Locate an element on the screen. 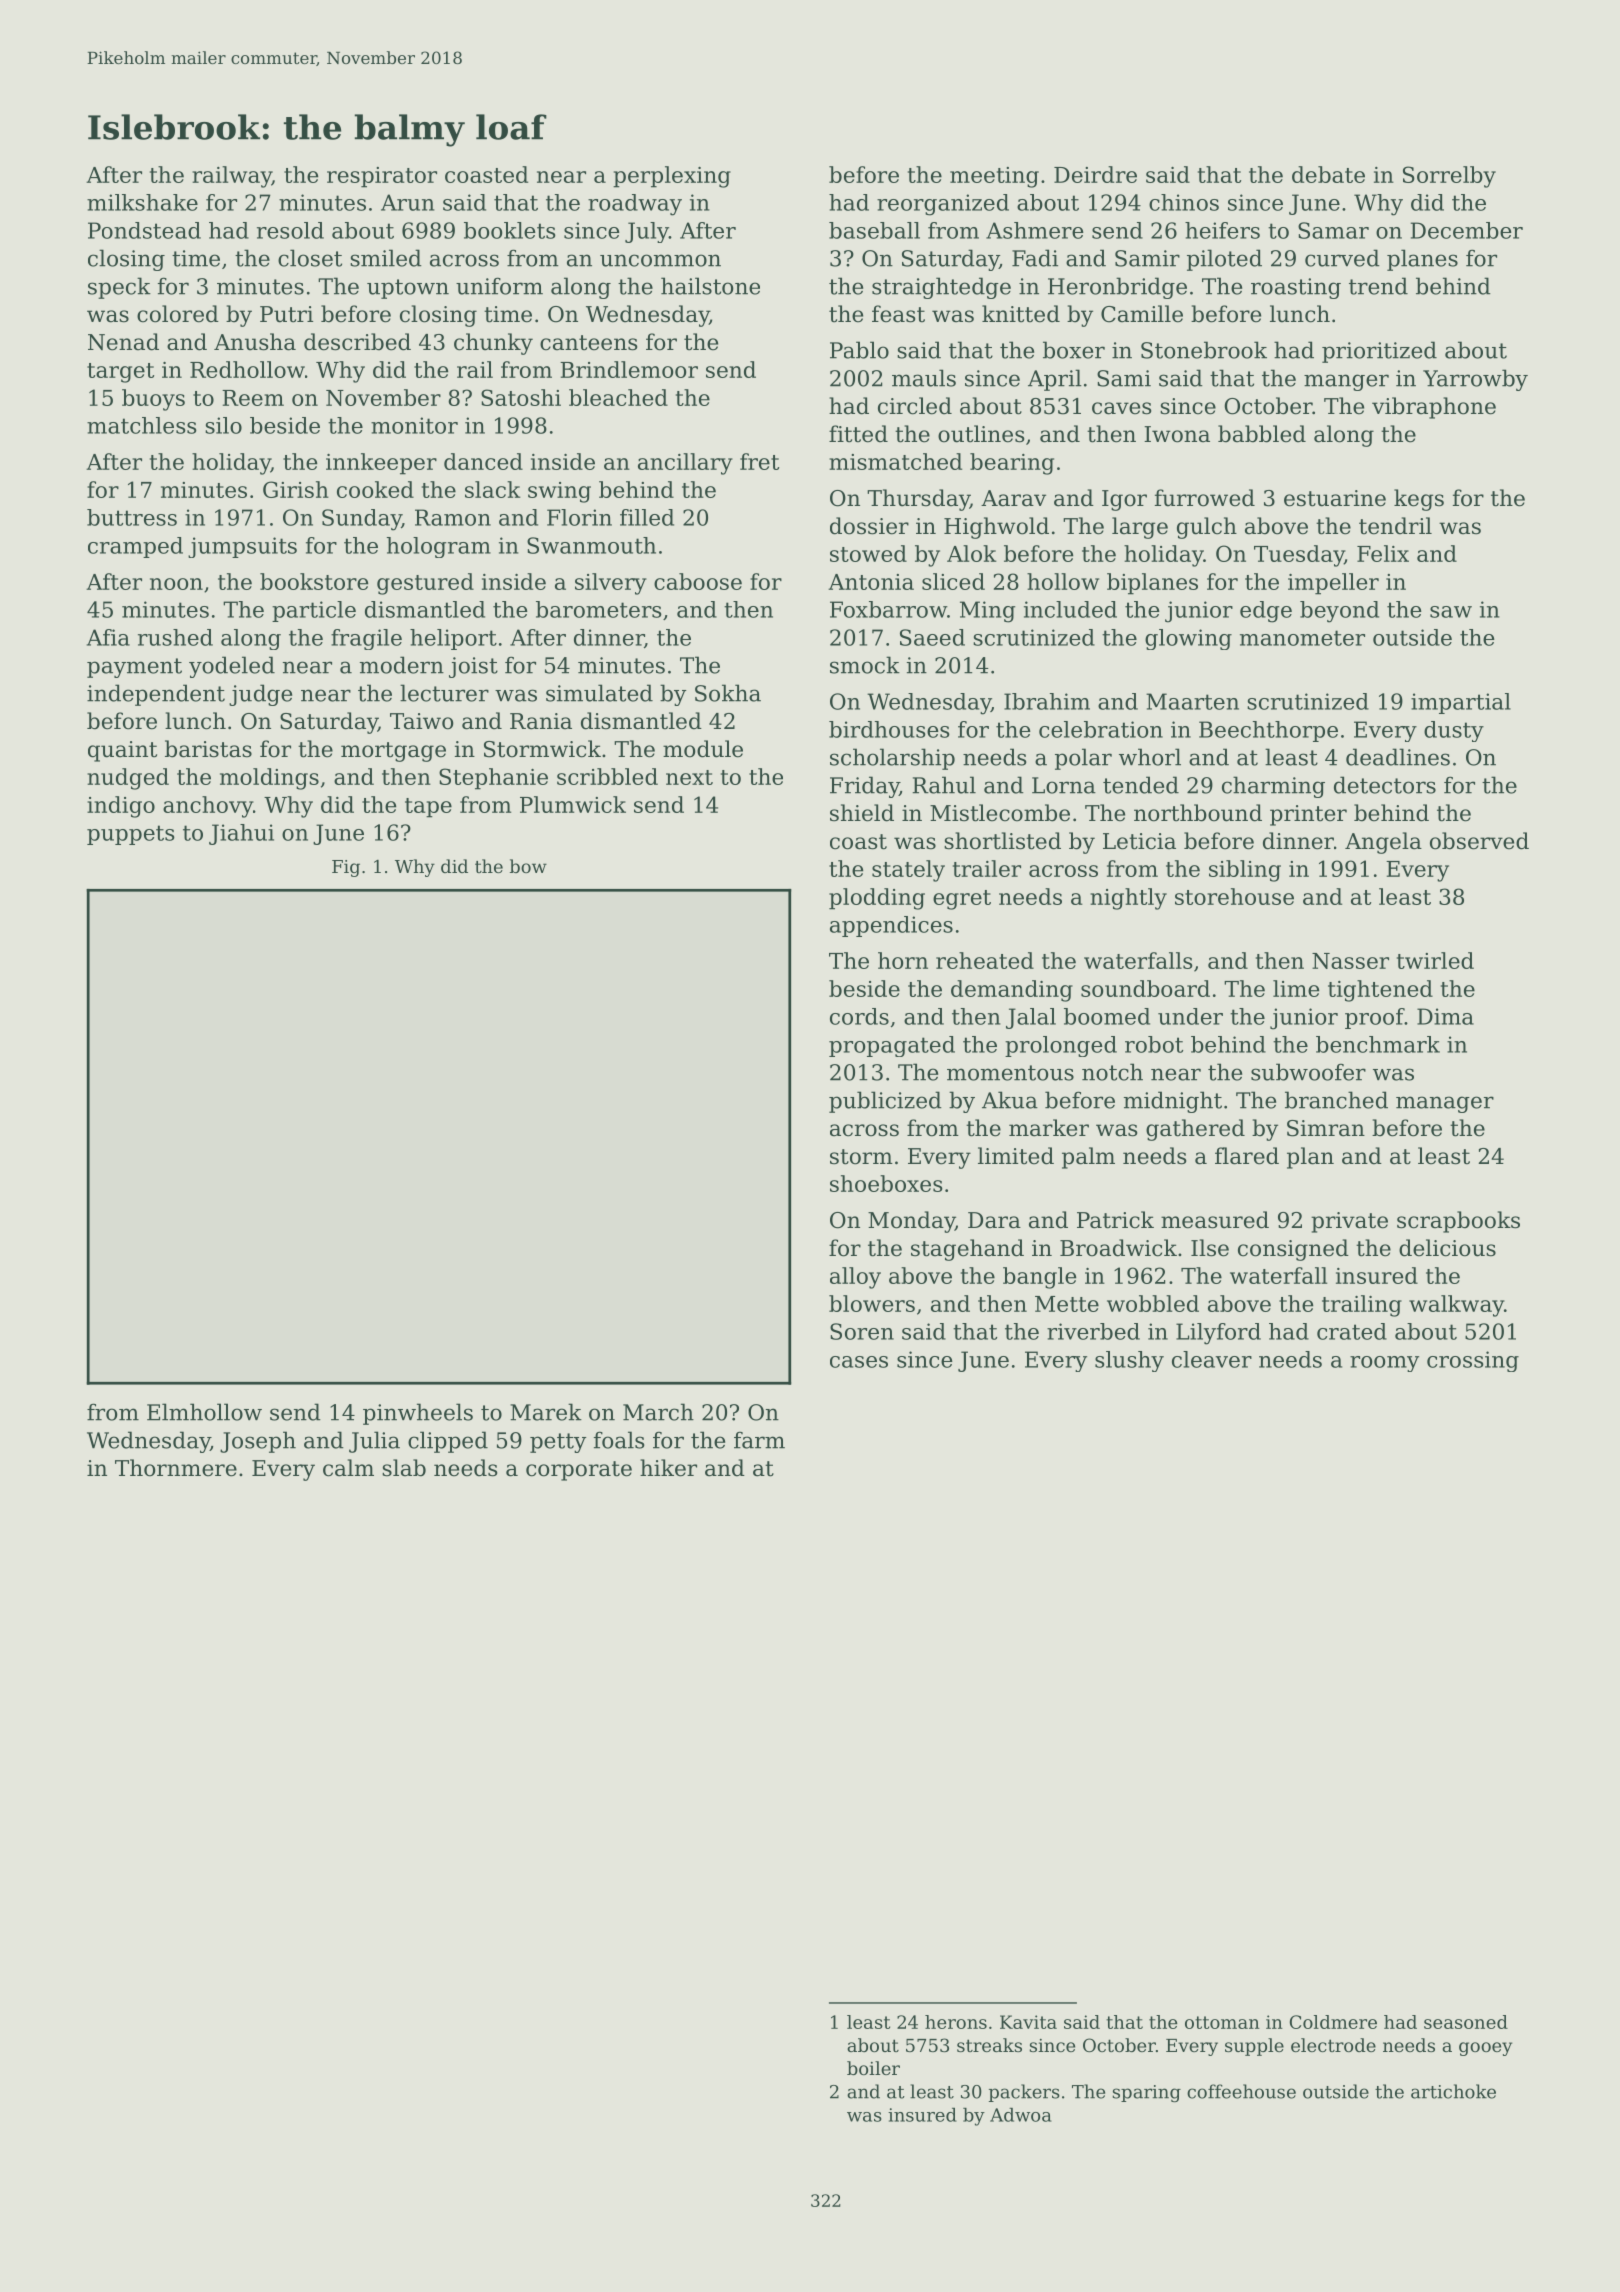  Soren is located at coordinates (862, 1331).
